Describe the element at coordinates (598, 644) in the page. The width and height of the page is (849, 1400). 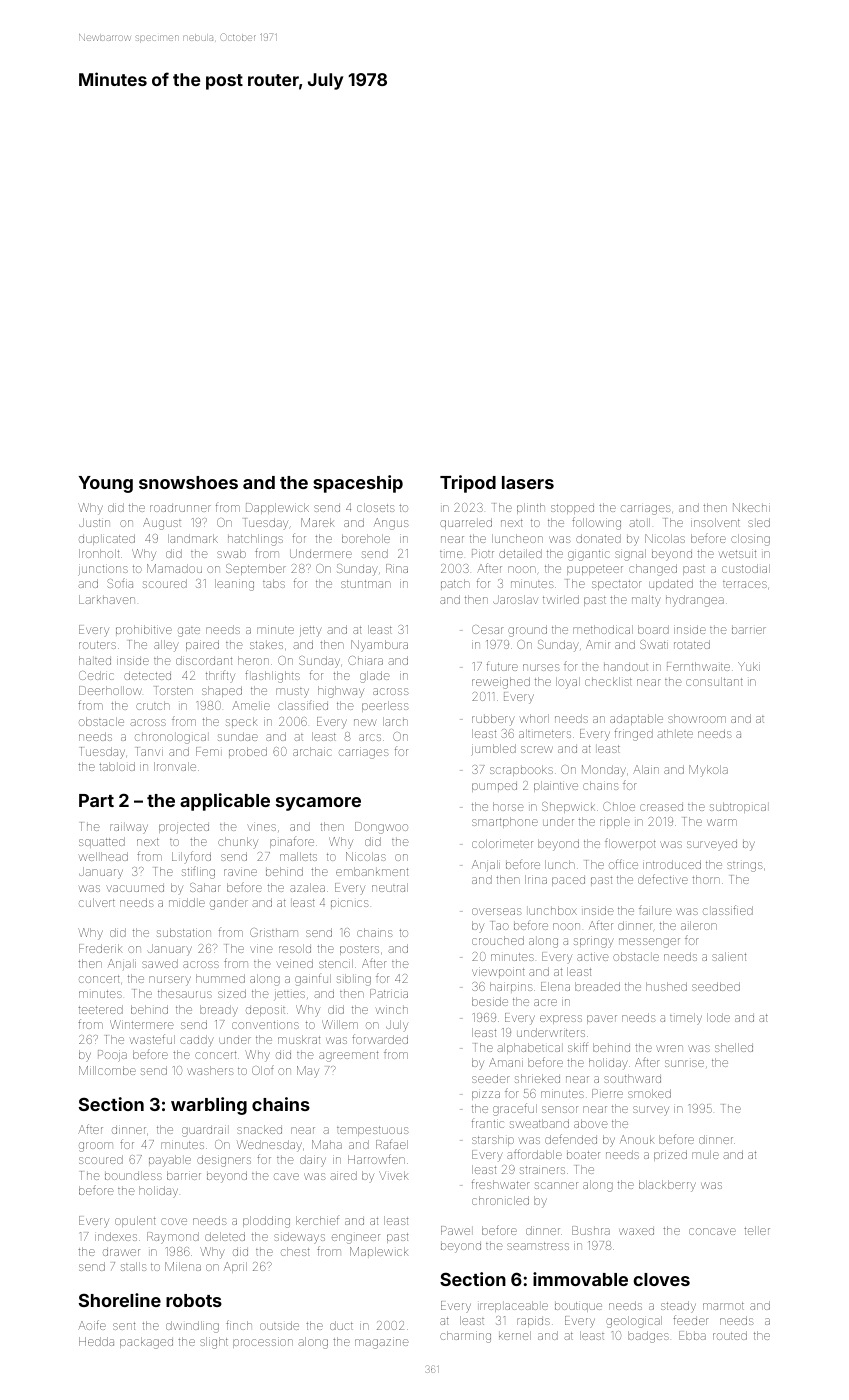
I see `Amir` at that location.
